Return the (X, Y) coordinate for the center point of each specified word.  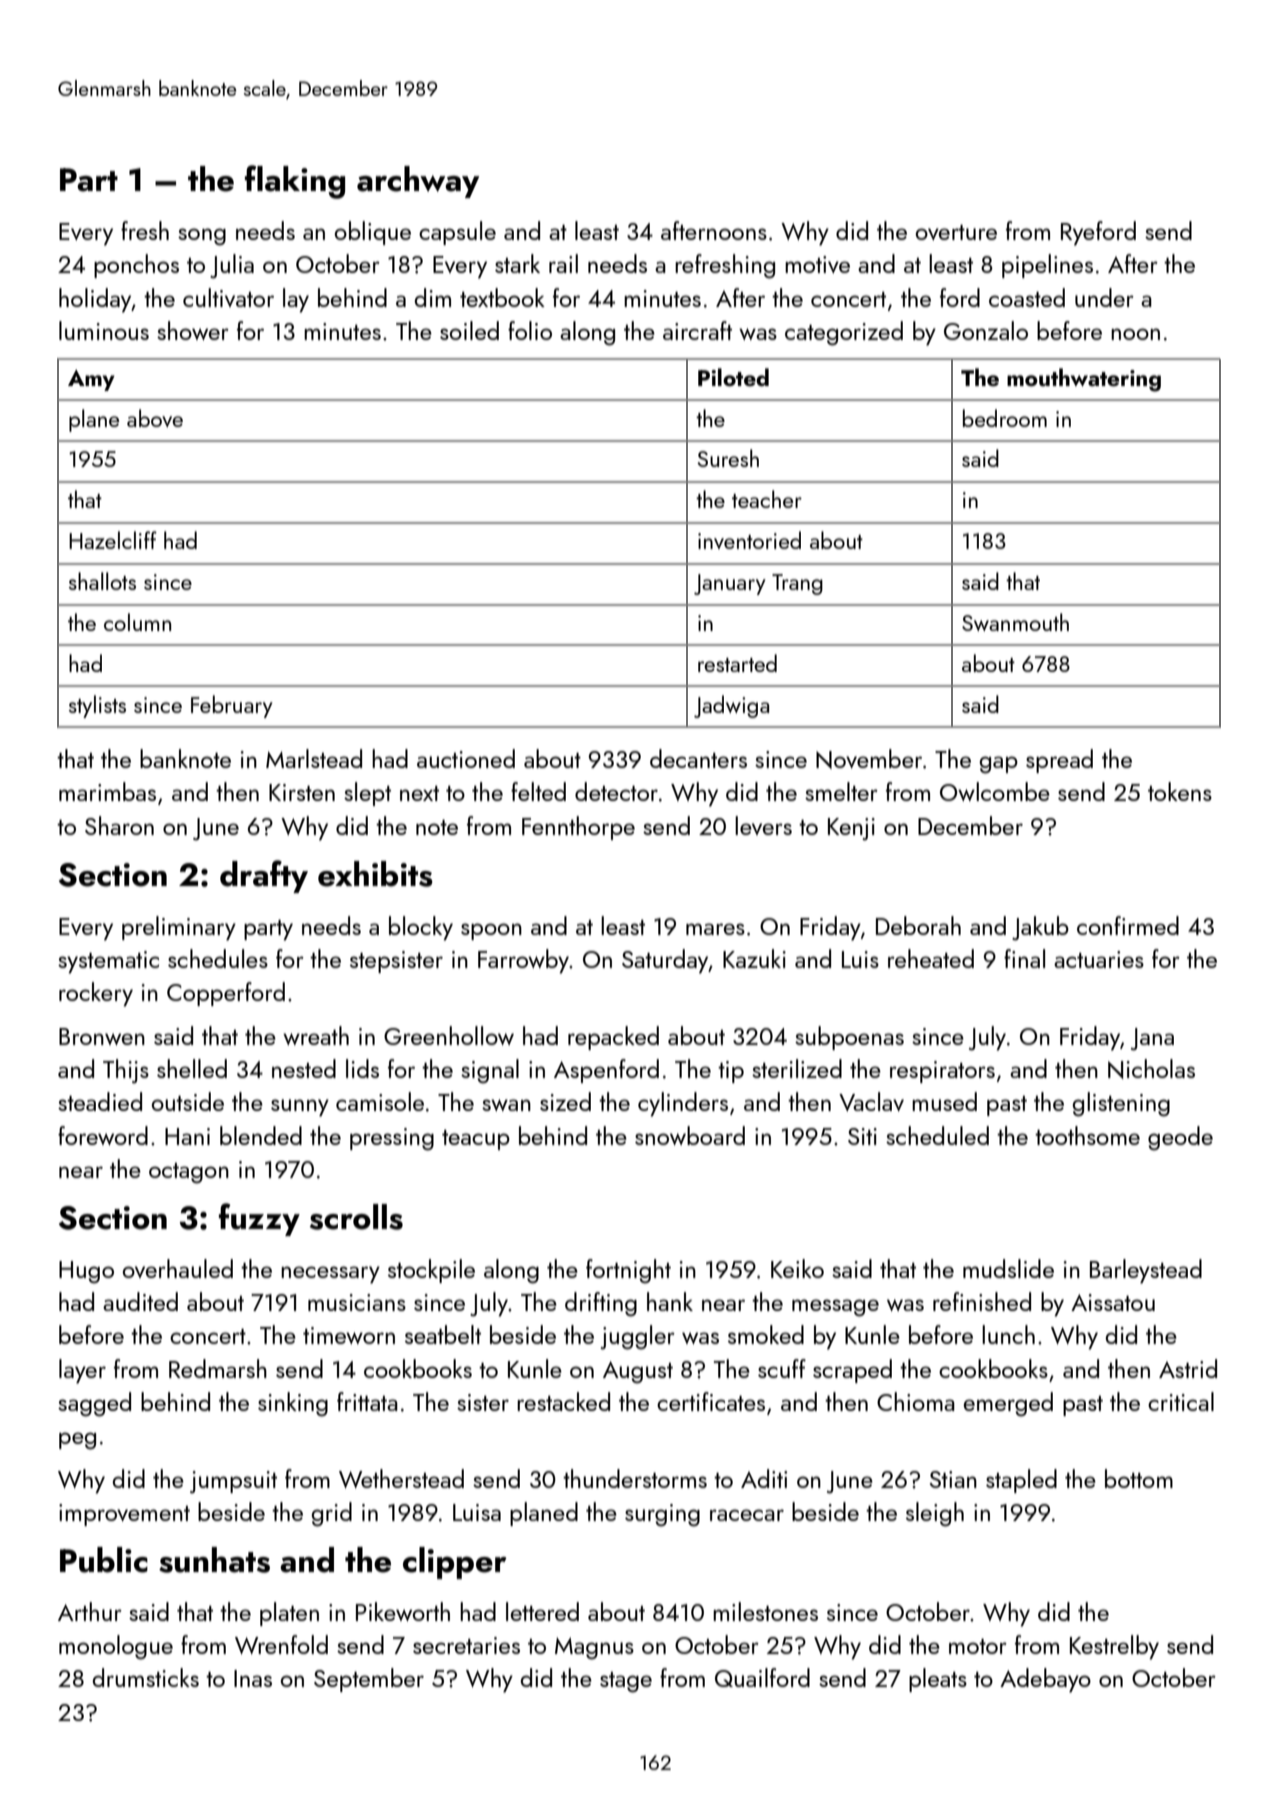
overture (956, 232)
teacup (476, 1140)
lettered (542, 1611)
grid (332, 1514)
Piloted (733, 377)
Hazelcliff (113, 540)
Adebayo (1045, 1680)
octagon (189, 1173)
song (202, 237)
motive (817, 264)
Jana (1152, 1039)
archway (418, 182)
